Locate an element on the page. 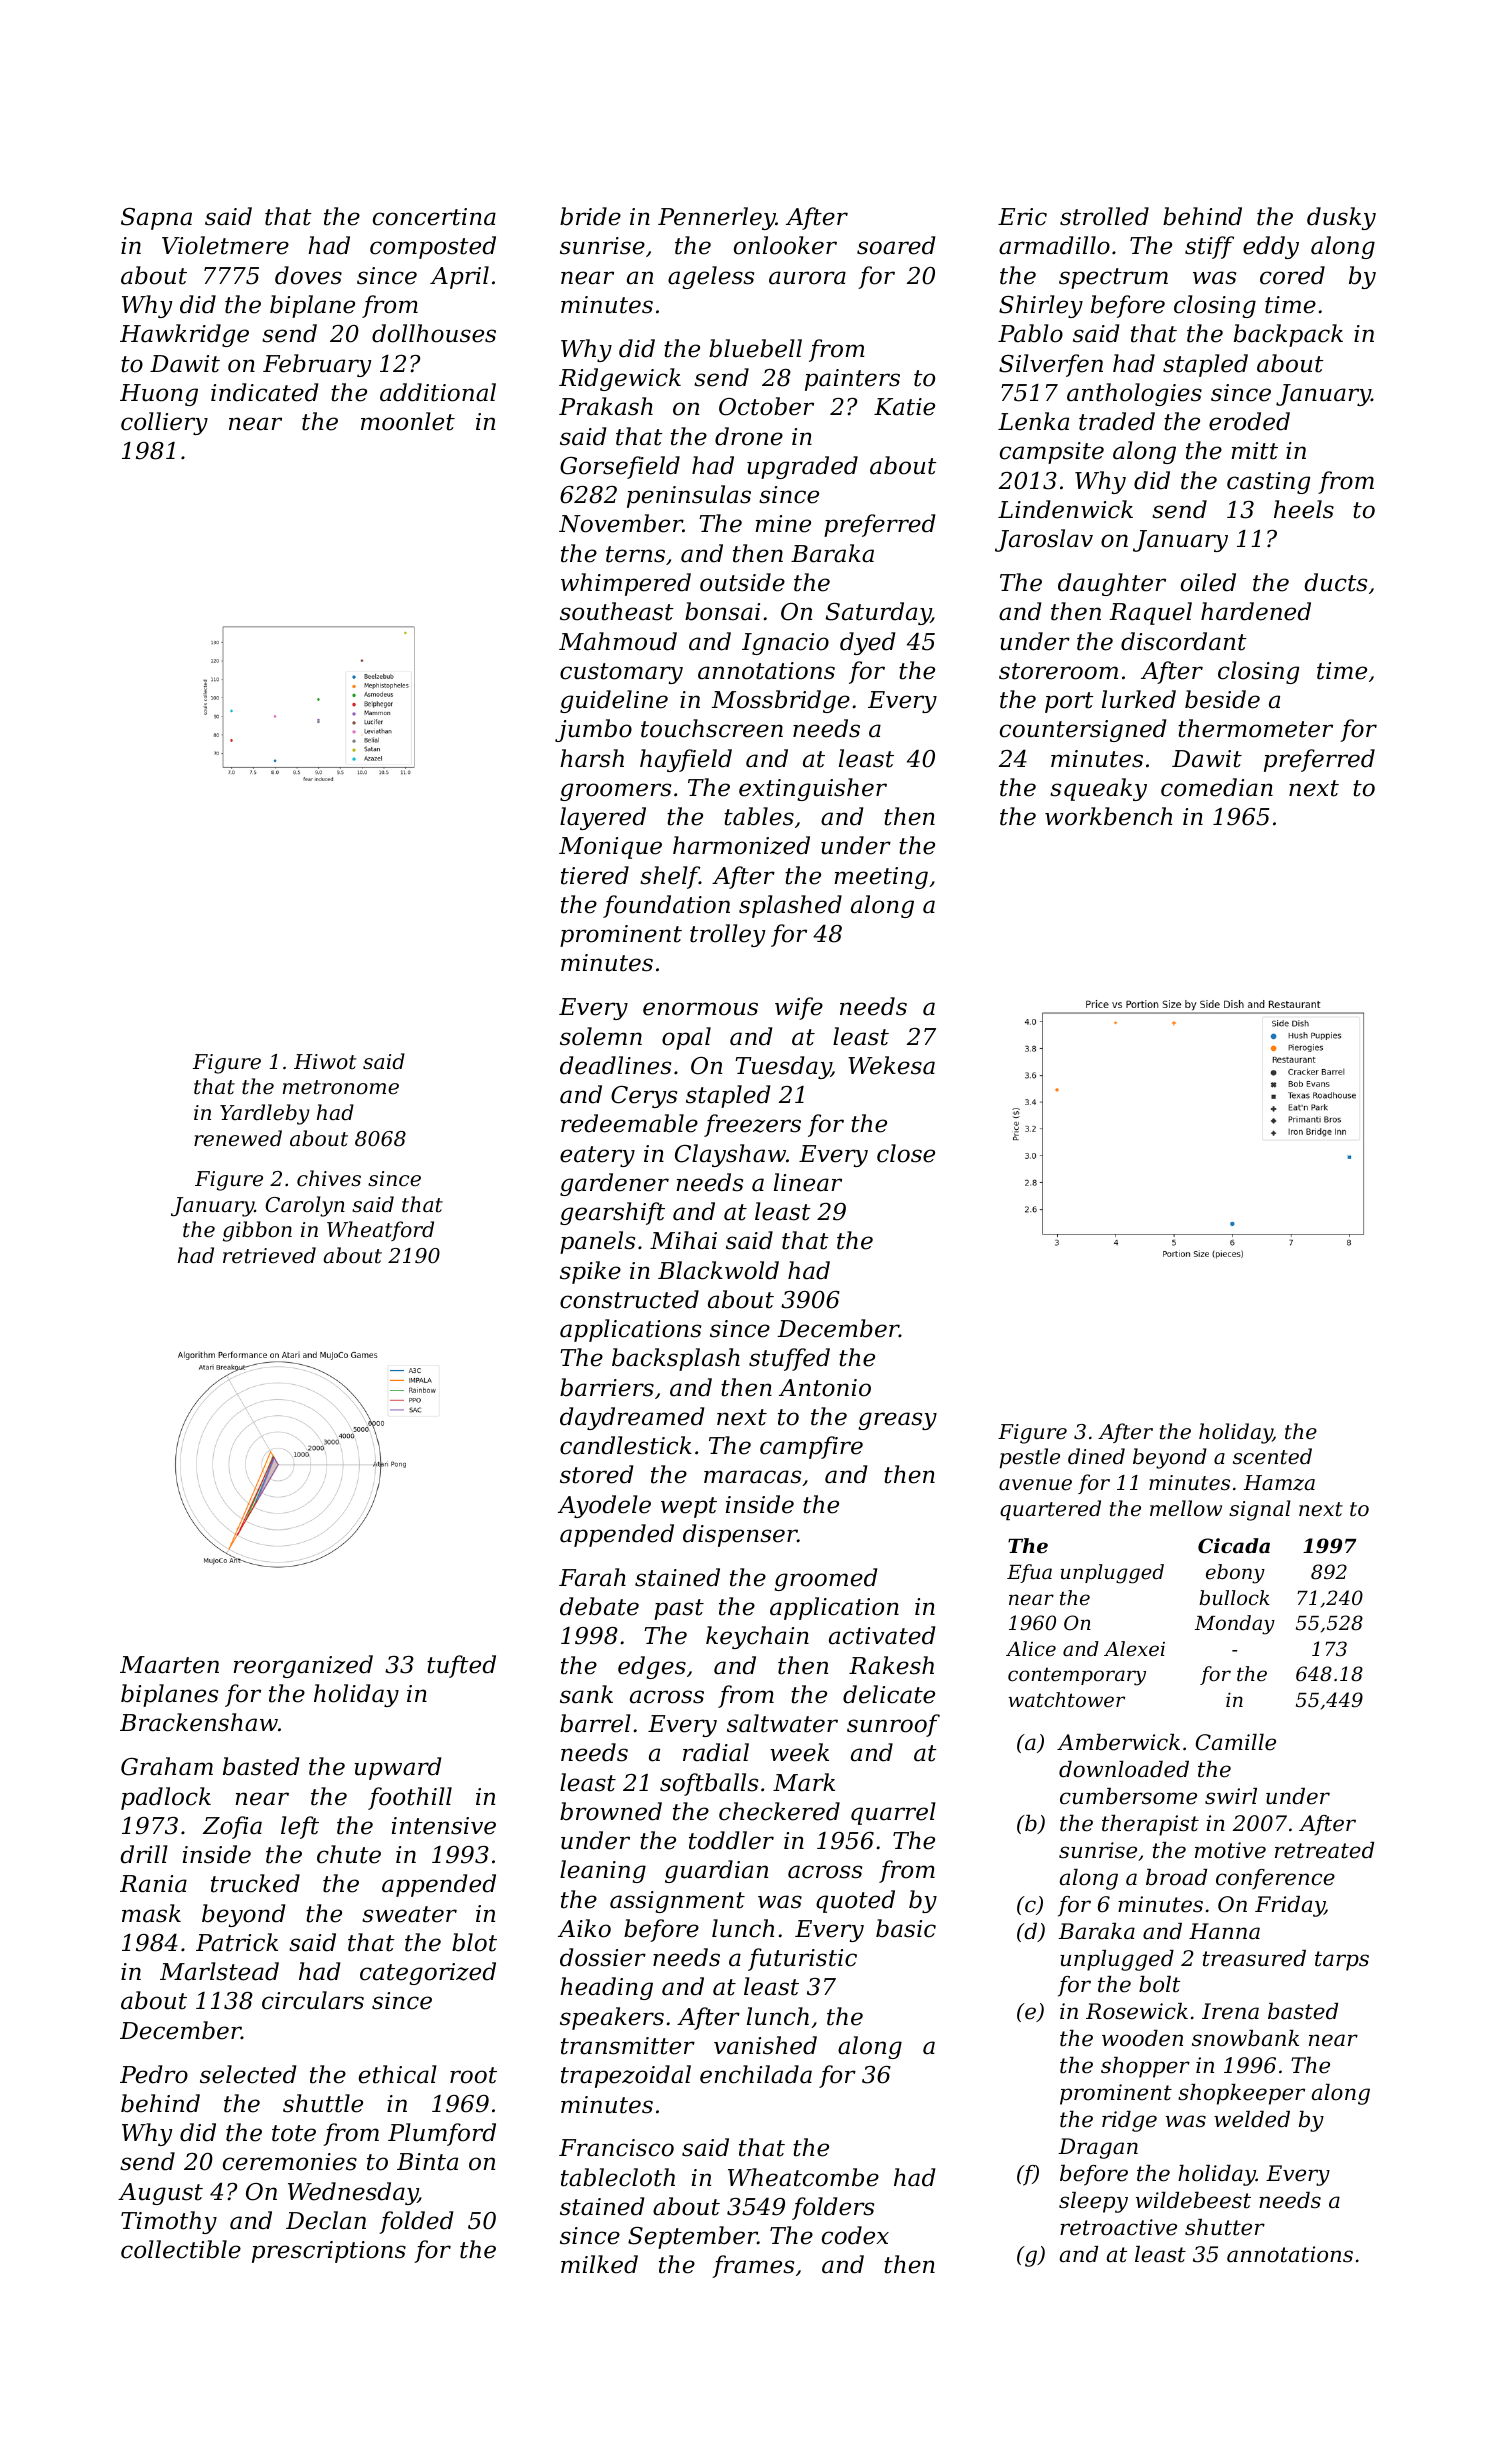 The width and height of the page is (1496, 2464). comedian is located at coordinates (1217, 787).
